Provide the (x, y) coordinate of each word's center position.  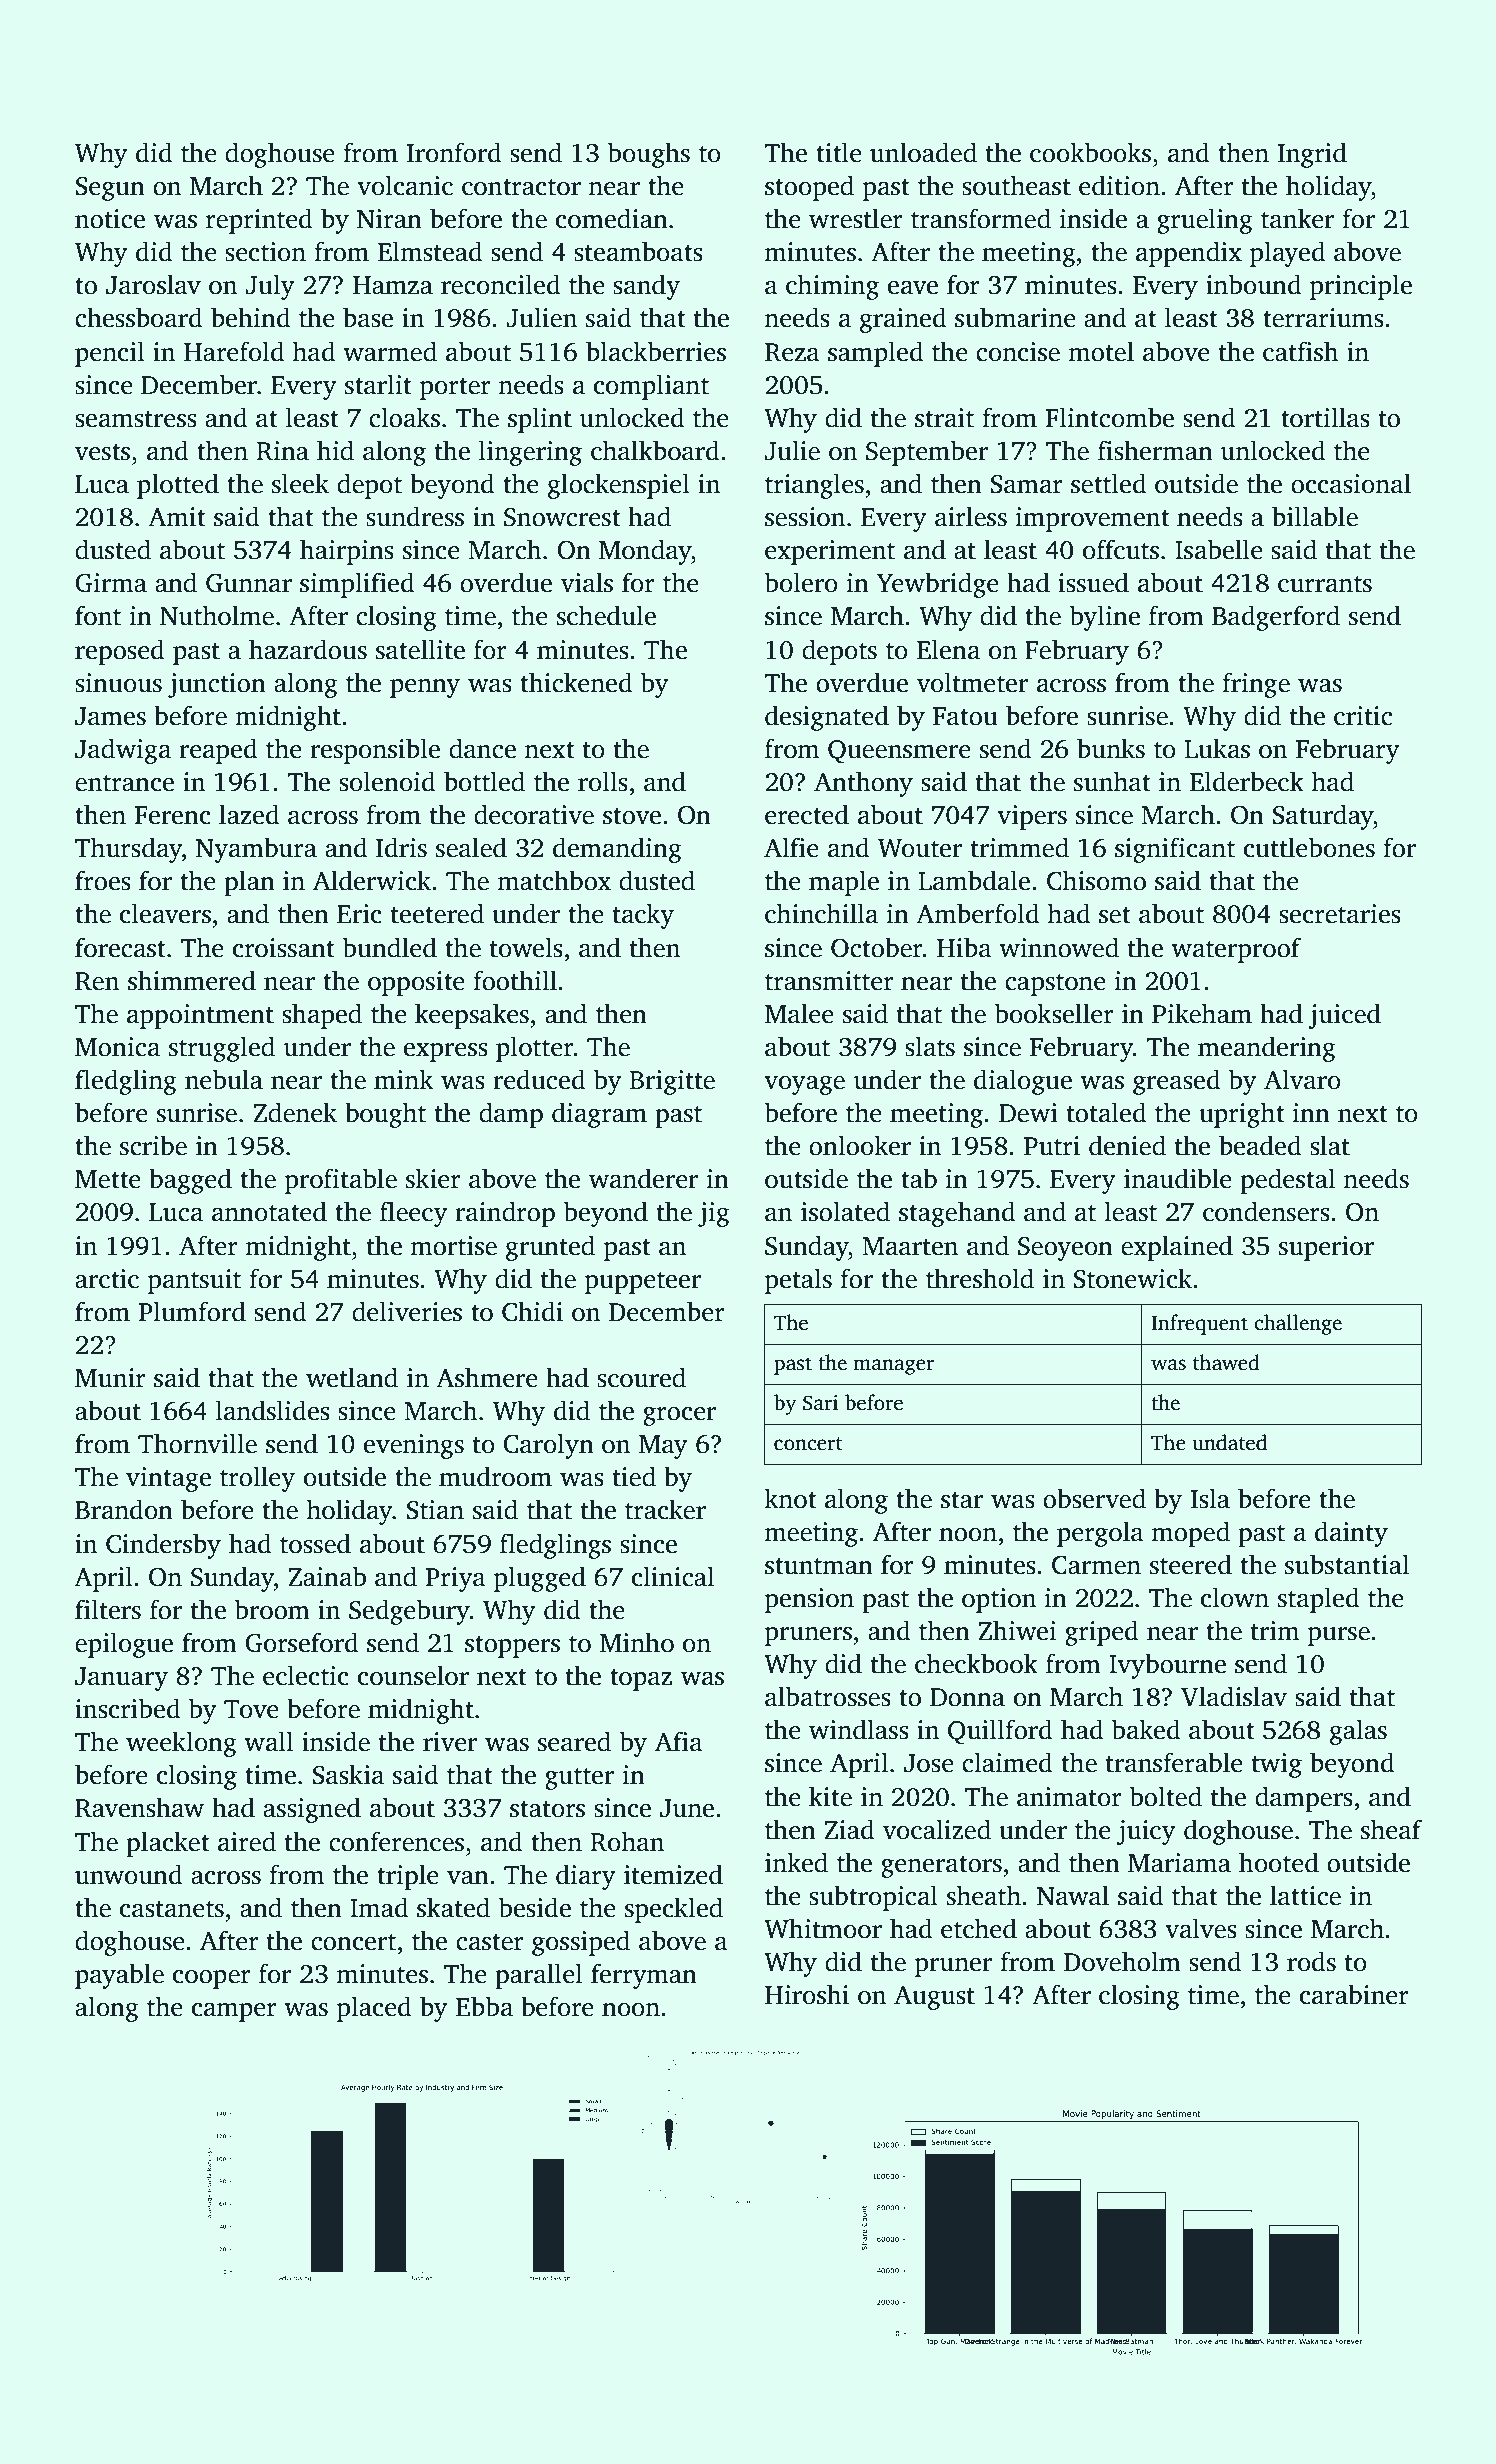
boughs (649, 155)
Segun (110, 189)
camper (234, 2012)
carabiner (1354, 1994)
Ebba (484, 2006)
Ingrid (1312, 155)
